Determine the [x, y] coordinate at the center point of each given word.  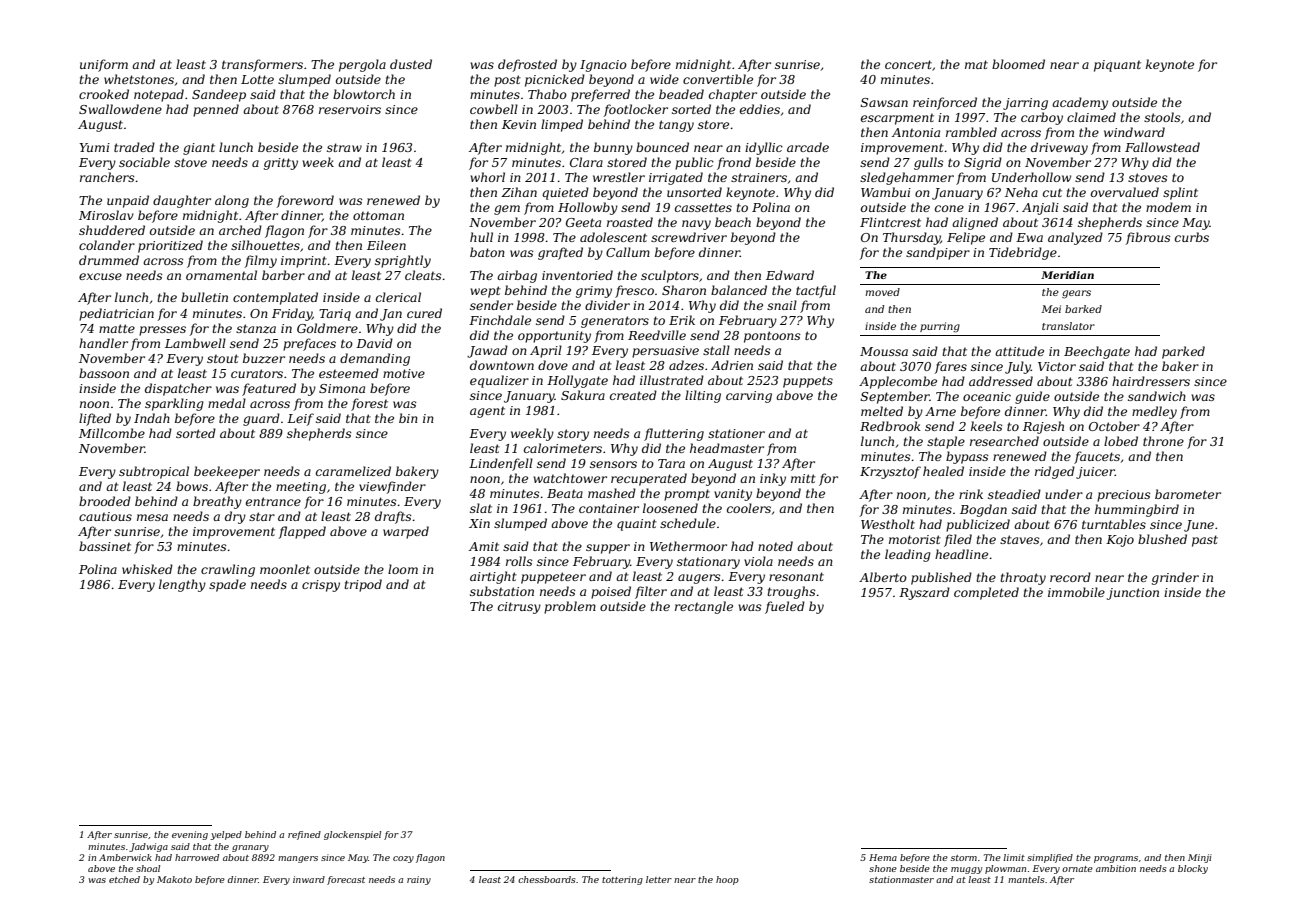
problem [570, 607]
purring [940, 327]
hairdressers [1151, 381]
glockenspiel [352, 835]
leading [908, 555]
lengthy [182, 585]
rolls [519, 561]
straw [344, 147]
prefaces [309, 344]
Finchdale [500, 320]
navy [696, 225]
